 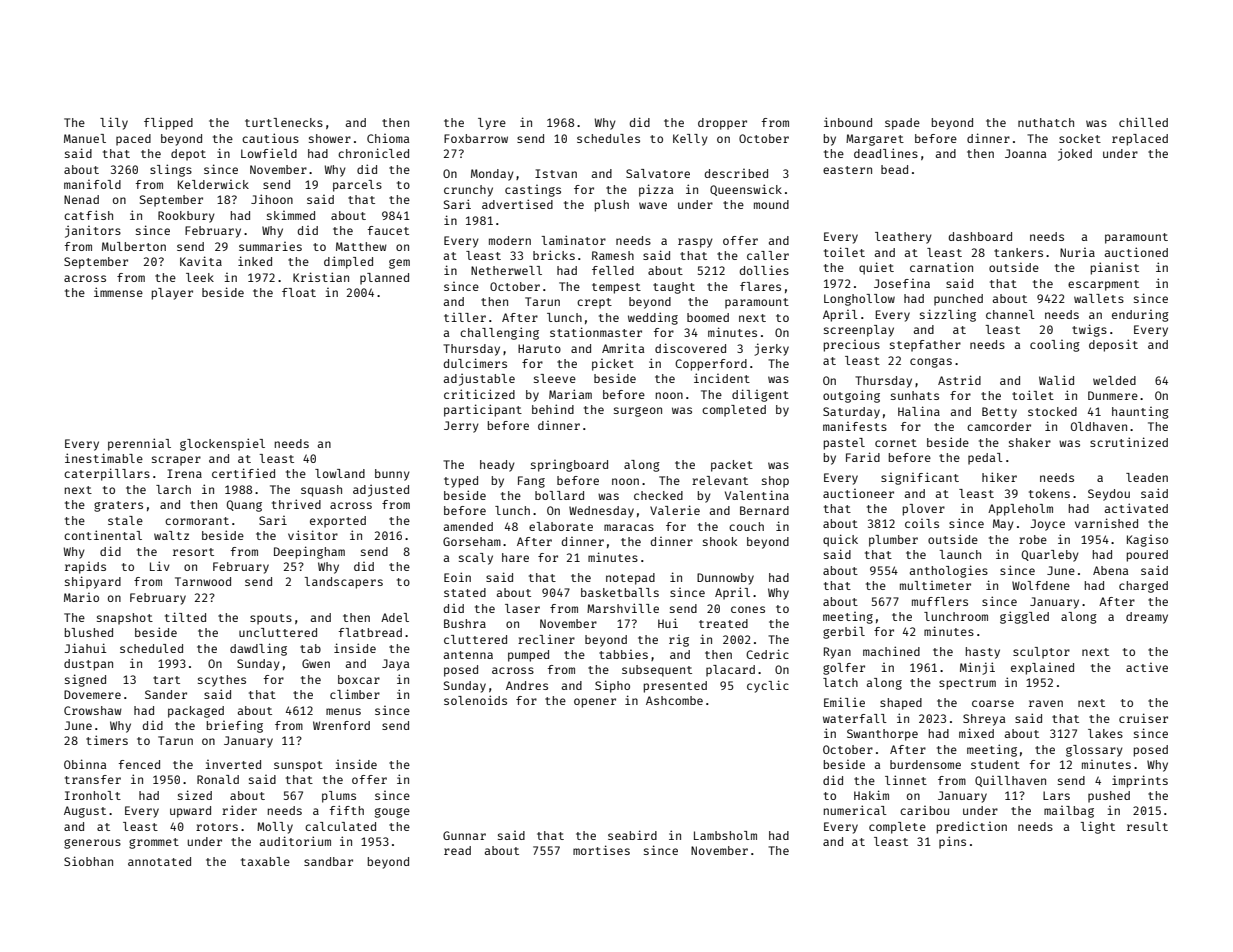 I want to click on Adel, so click(x=395, y=617).
